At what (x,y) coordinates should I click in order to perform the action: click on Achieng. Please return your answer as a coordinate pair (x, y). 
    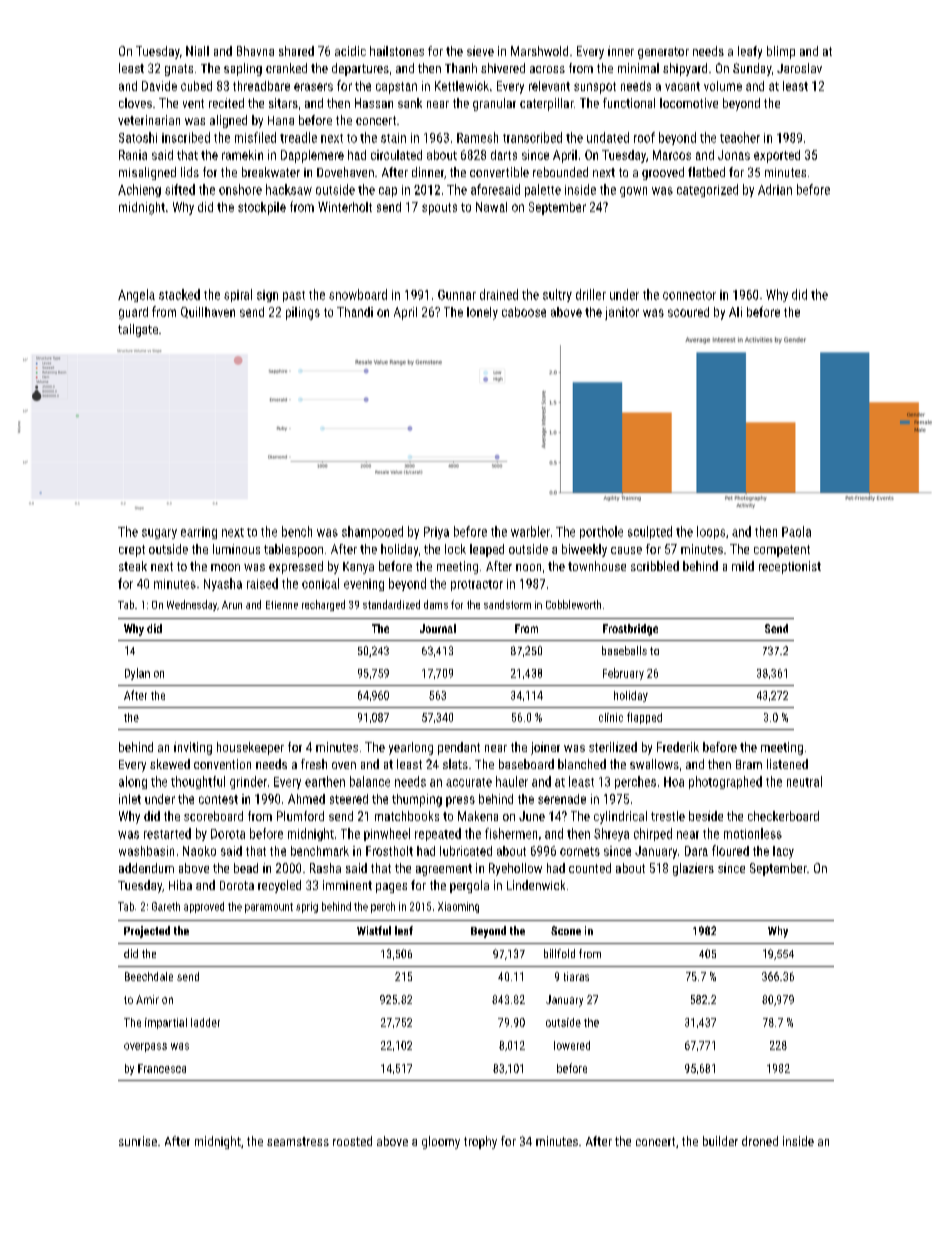
    Looking at the image, I should click on (139, 190).
